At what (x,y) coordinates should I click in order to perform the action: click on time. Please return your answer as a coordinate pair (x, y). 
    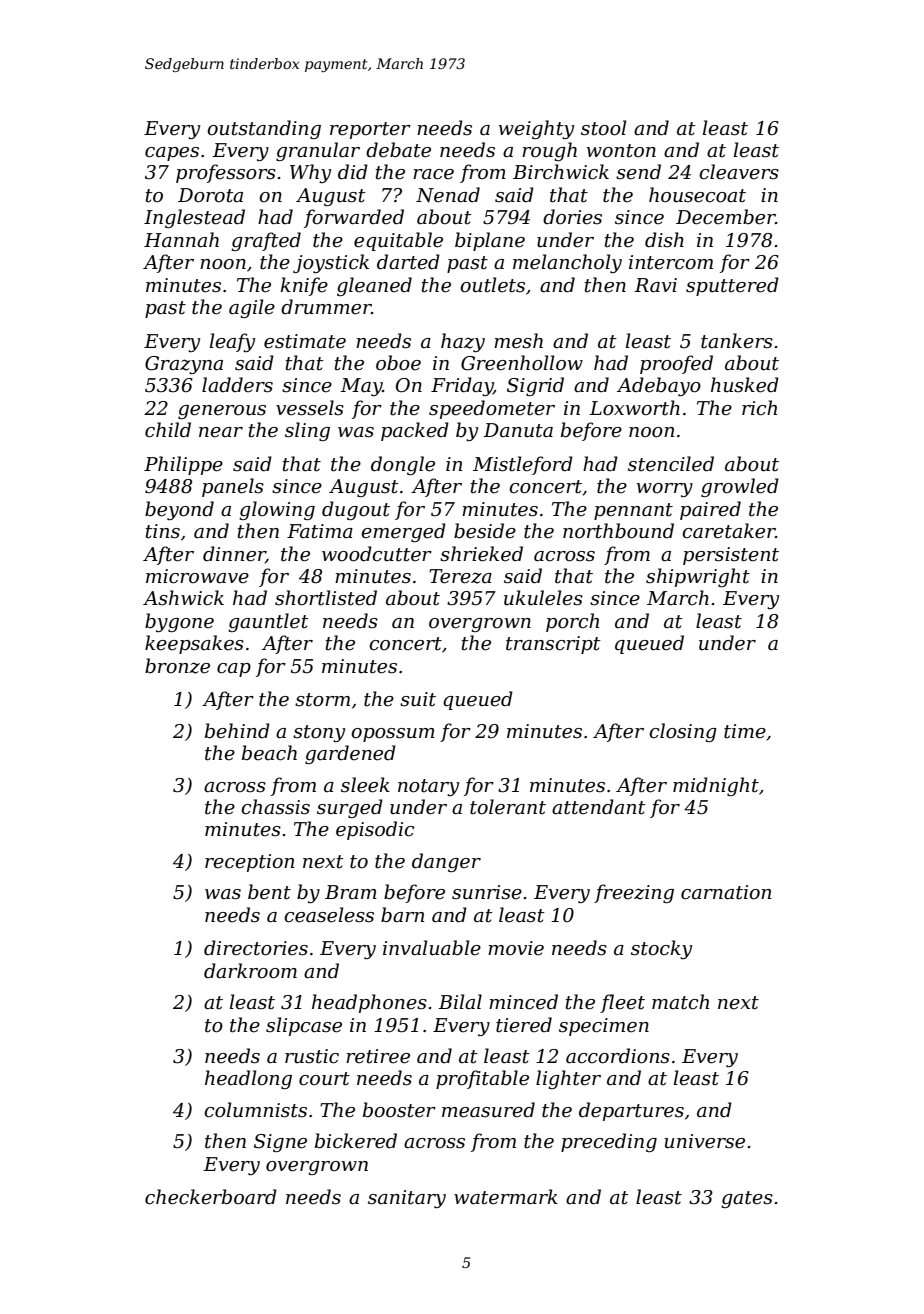
    Looking at the image, I should click on (745, 731).
